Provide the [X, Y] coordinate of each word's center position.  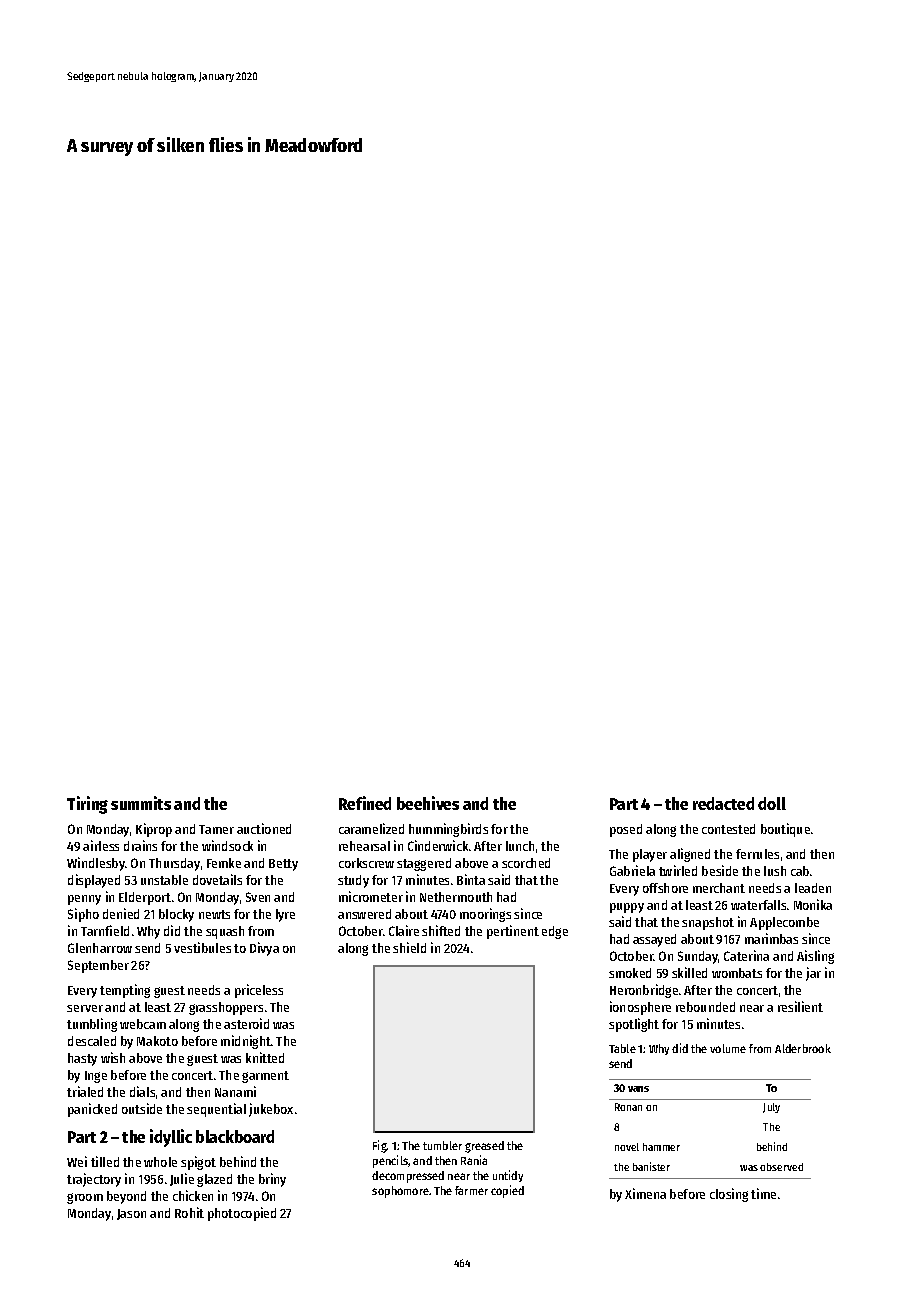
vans [638, 1089]
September [98, 966]
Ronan [628, 1107]
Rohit [189, 1212]
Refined [365, 803]
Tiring [87, 805]
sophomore [400, 1192]
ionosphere [640, 1008]
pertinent [513, 932]
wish [113, 1057]
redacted [723, 803]
